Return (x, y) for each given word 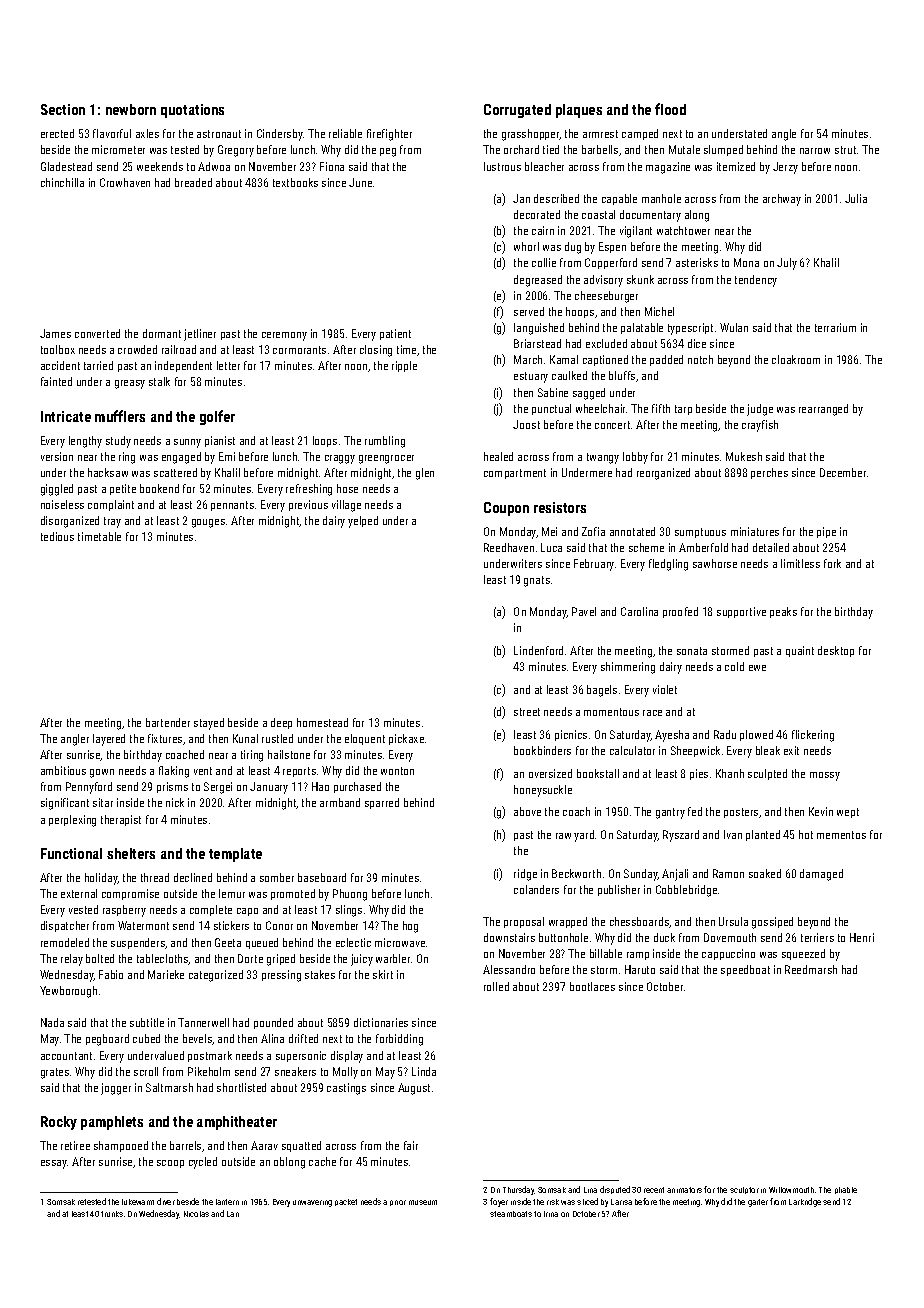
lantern (227, 1202)
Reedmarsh (811, 969)
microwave (400, 942)
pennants (232, 506)
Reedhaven (509, 547)
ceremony (284, 336)
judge (760, 410)
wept (848, 813)
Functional (71, 853)
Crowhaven (125, 182)
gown (102, 773)
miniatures (755, 531)
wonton (397, 771)
